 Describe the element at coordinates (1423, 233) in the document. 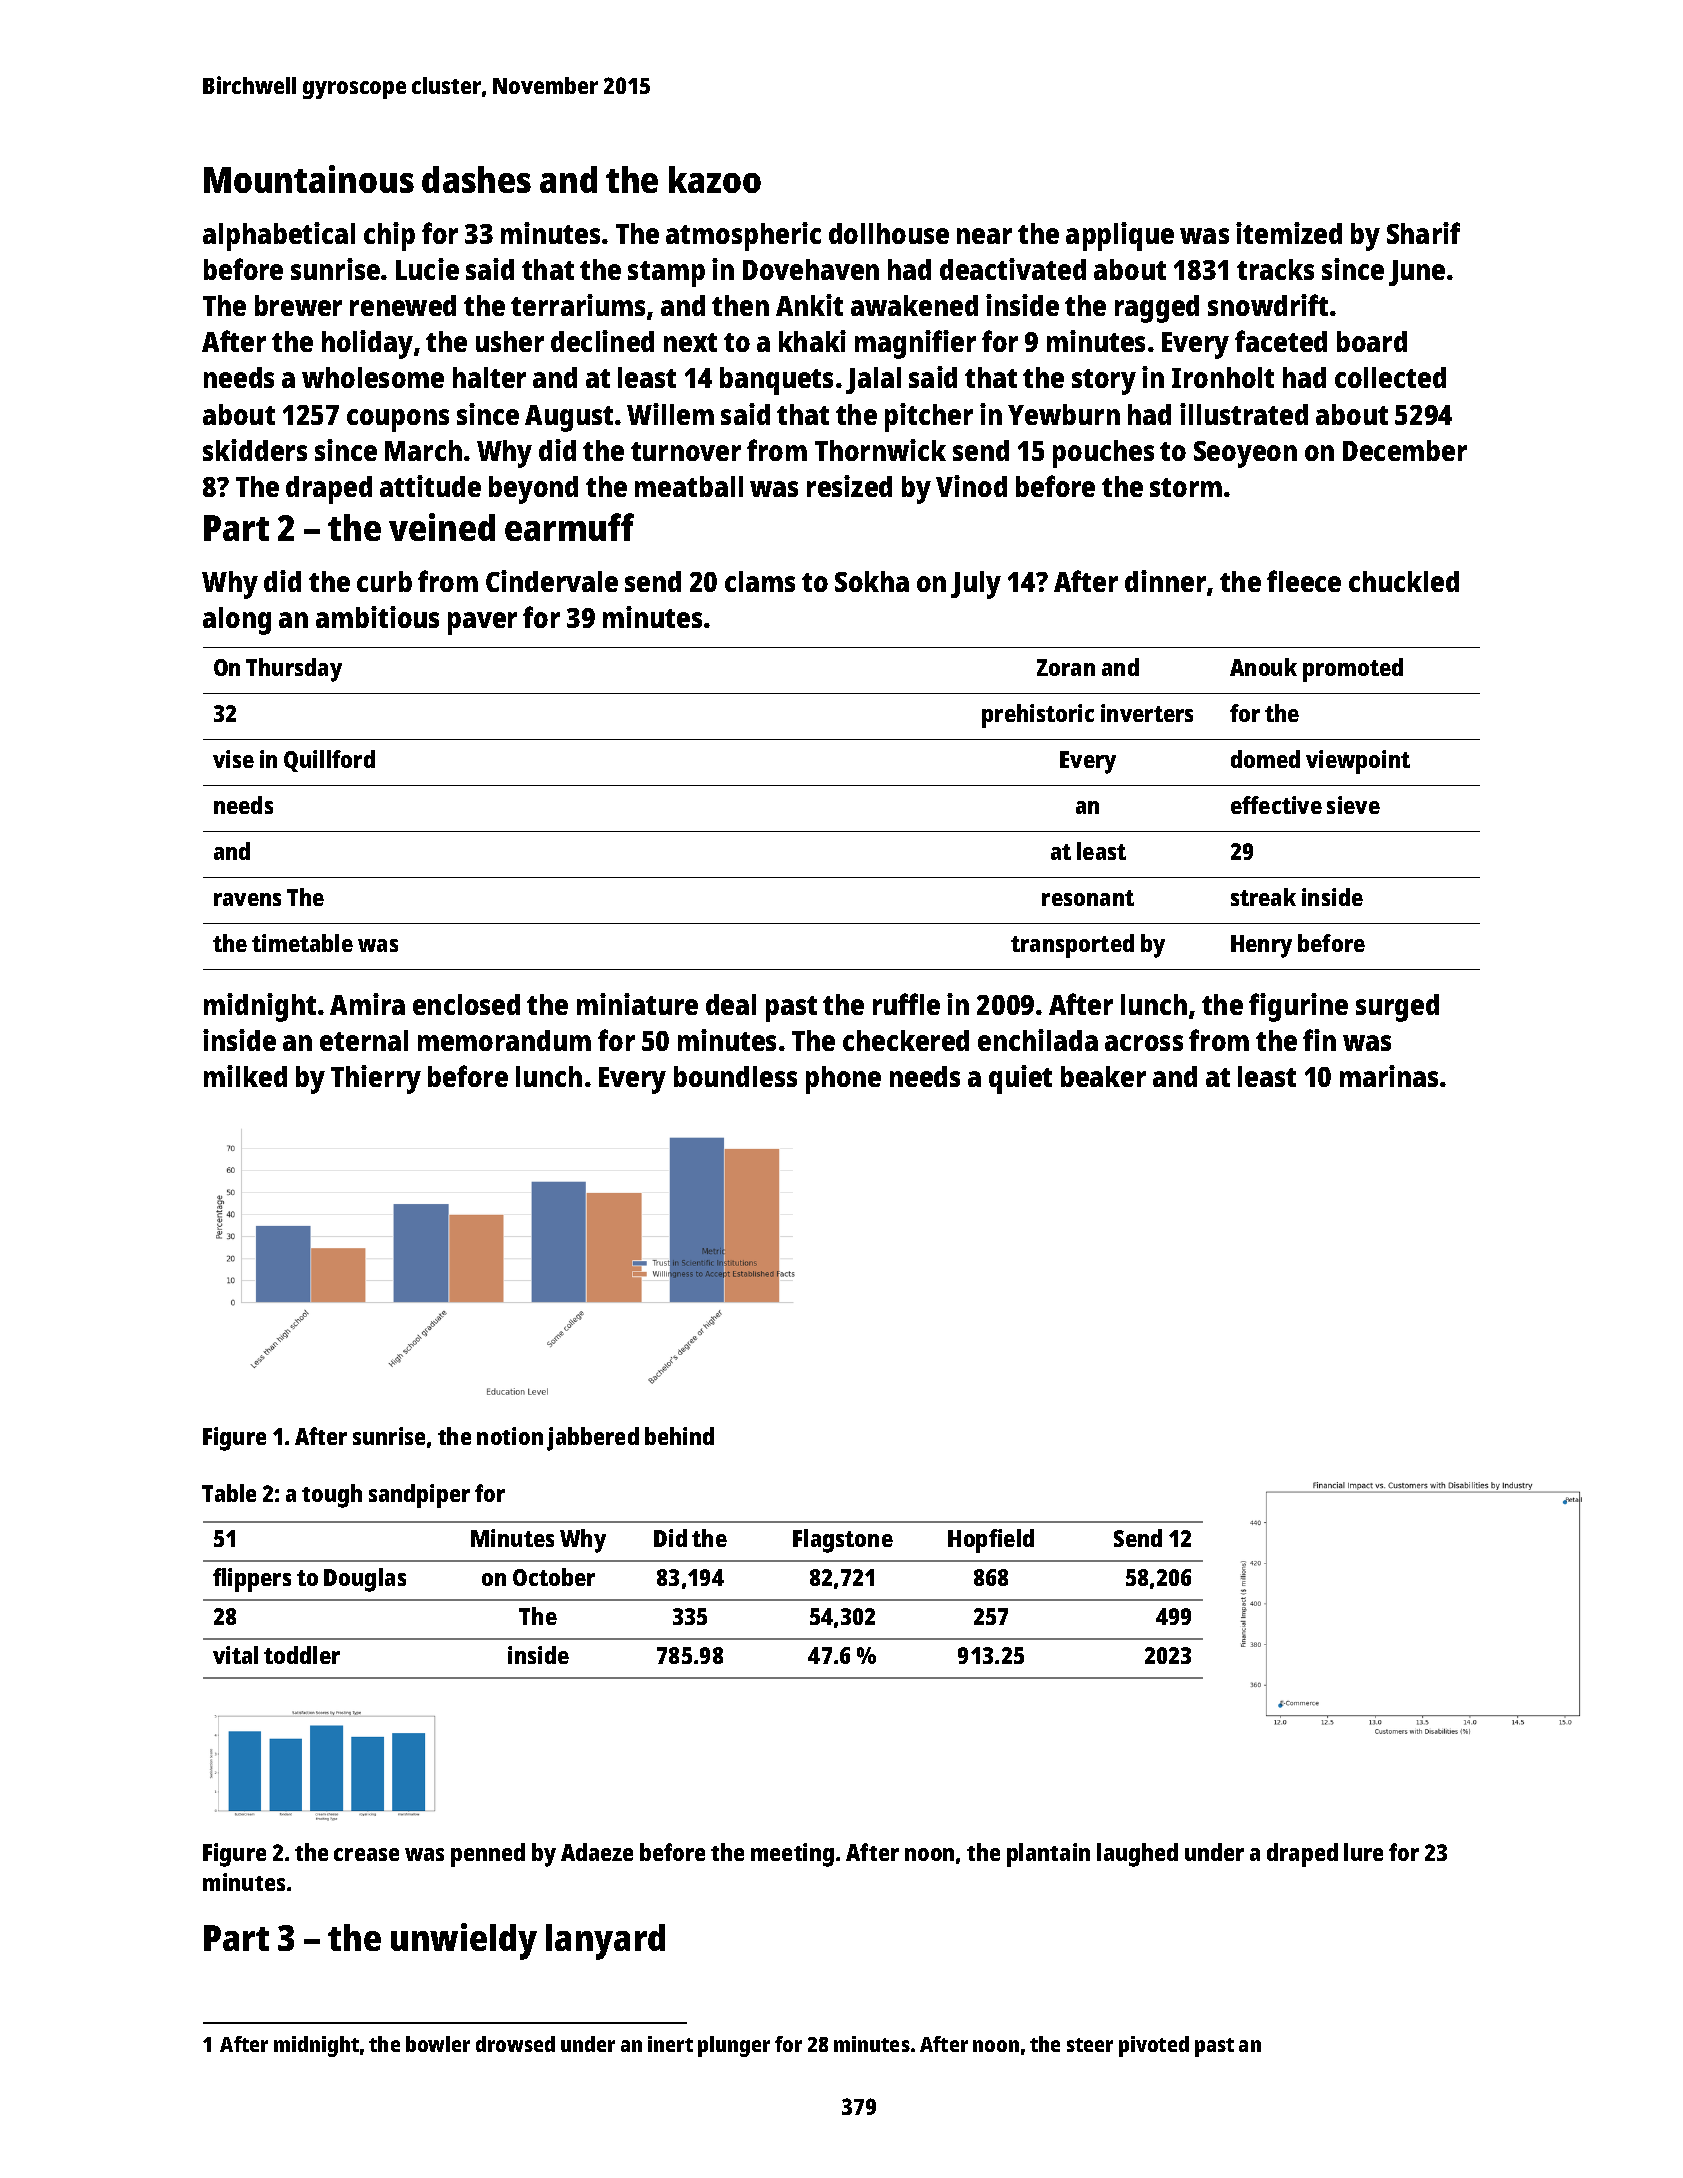

I see `Sharif` at that location.
